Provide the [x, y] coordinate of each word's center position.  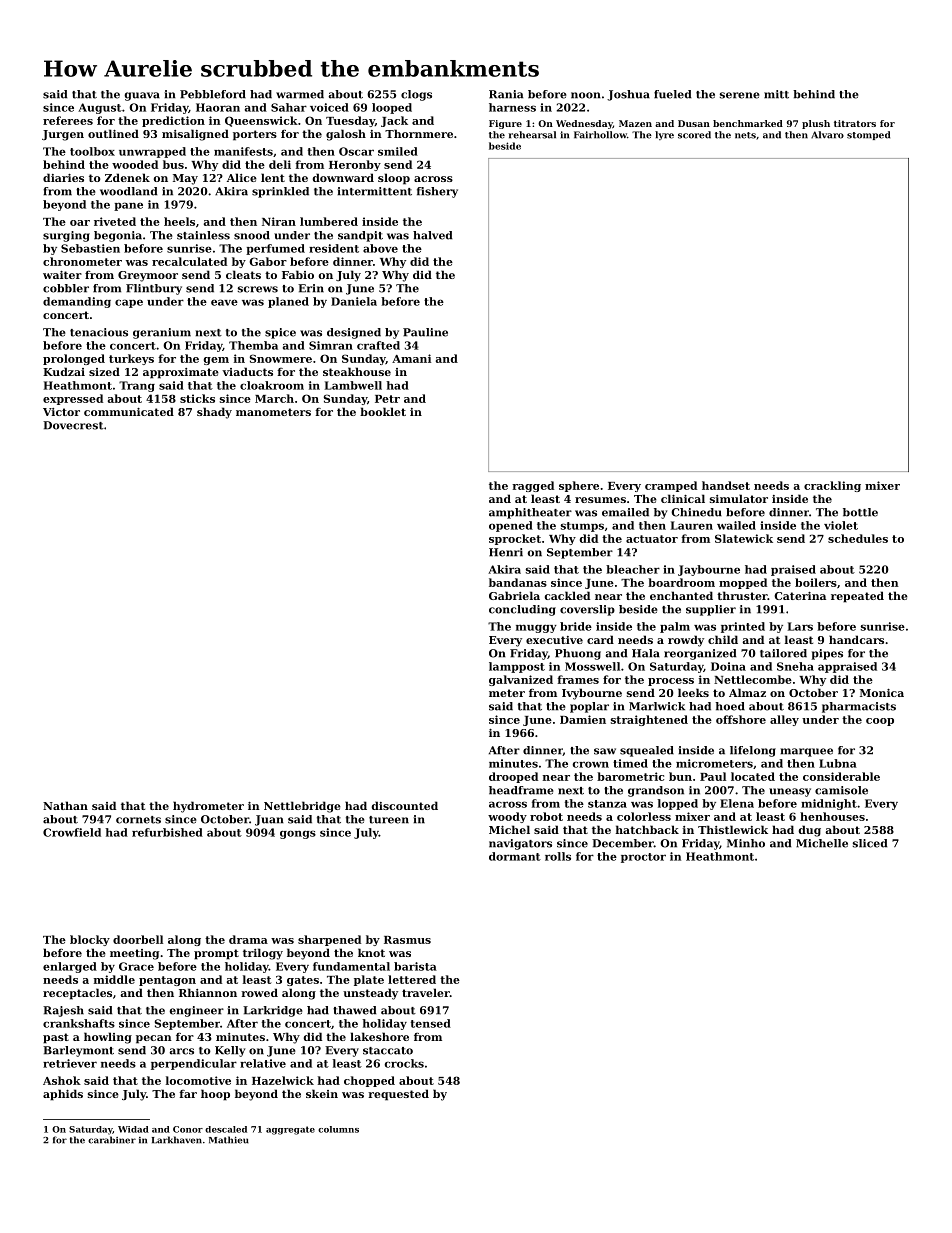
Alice [242, 177]
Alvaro [827, 135]
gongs [298, 834]
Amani [411, 358]
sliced [870, 843]
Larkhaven [177, 1140]
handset [726, 485]
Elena [737, 803]
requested [398, 1095]
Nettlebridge [302, 807]
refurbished [167, 832]
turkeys [131, 359]
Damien [583, 719]
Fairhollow [600, 135]
